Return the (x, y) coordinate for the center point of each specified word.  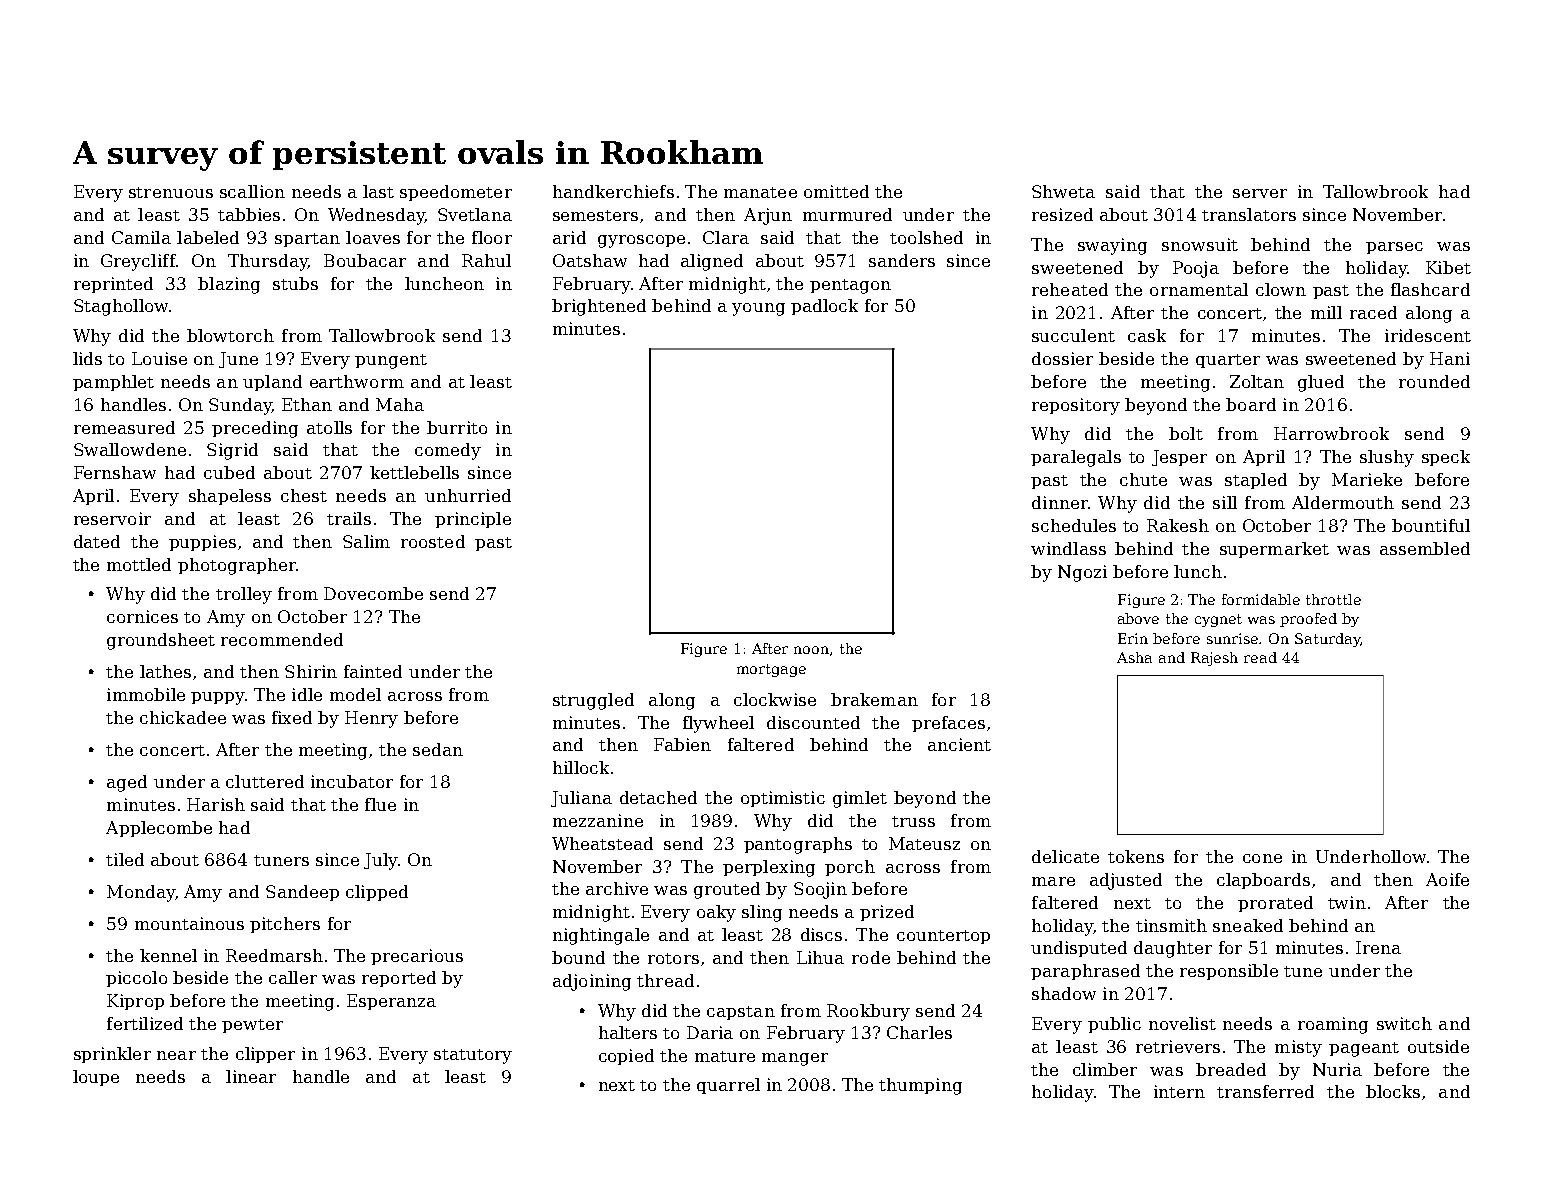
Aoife (1447, 879)
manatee (760, 192)
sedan (438, 749)
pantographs (798, 845)
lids (87, 358)
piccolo (136, 979)
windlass (1068, 548)
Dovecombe (373, 593)
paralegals (1076, 458)
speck (1446, 458)
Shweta (1063, 191)
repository (1076, 406)
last (378, 191)
